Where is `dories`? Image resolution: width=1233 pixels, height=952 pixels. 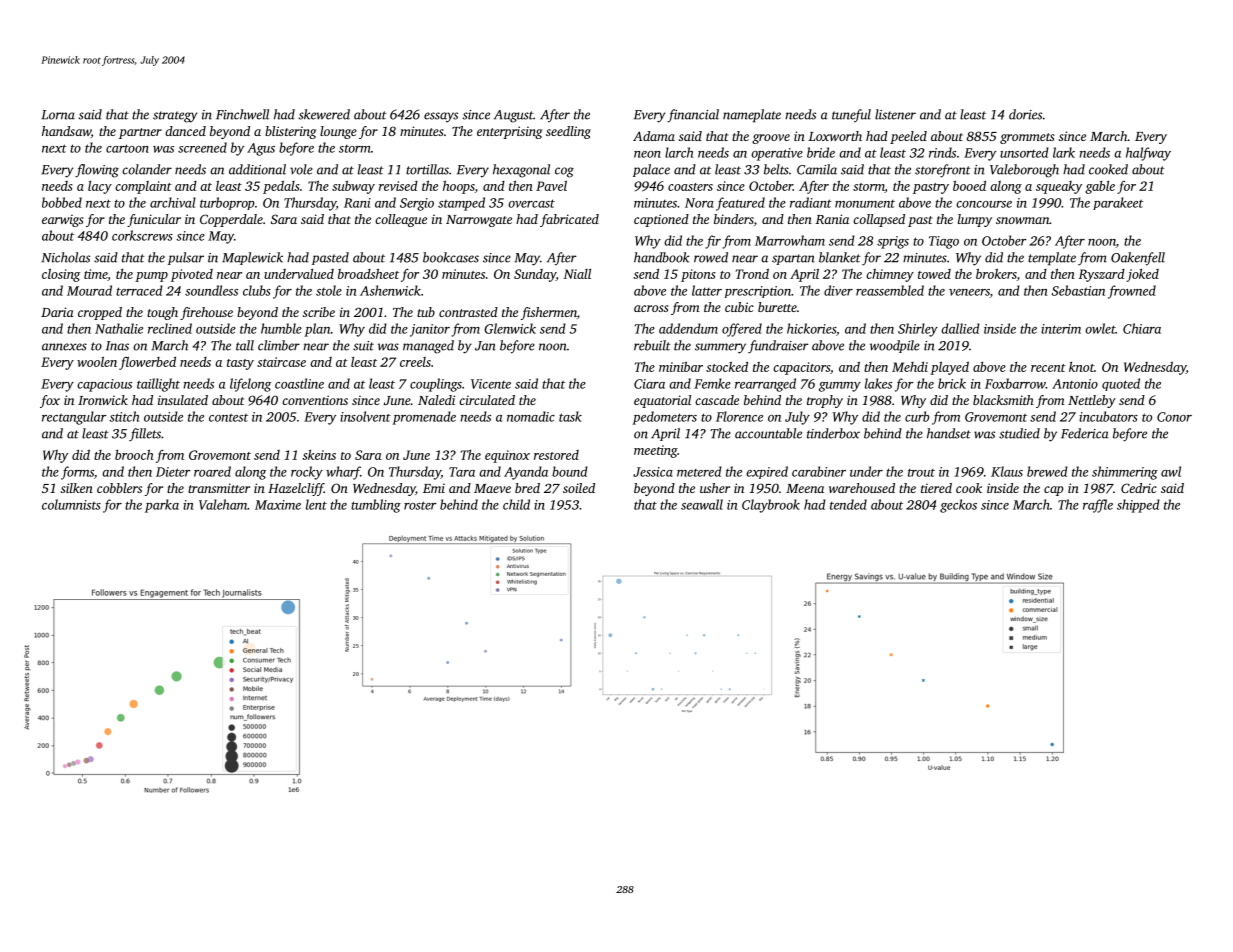
dories is located at coordinates (1025, 114).
